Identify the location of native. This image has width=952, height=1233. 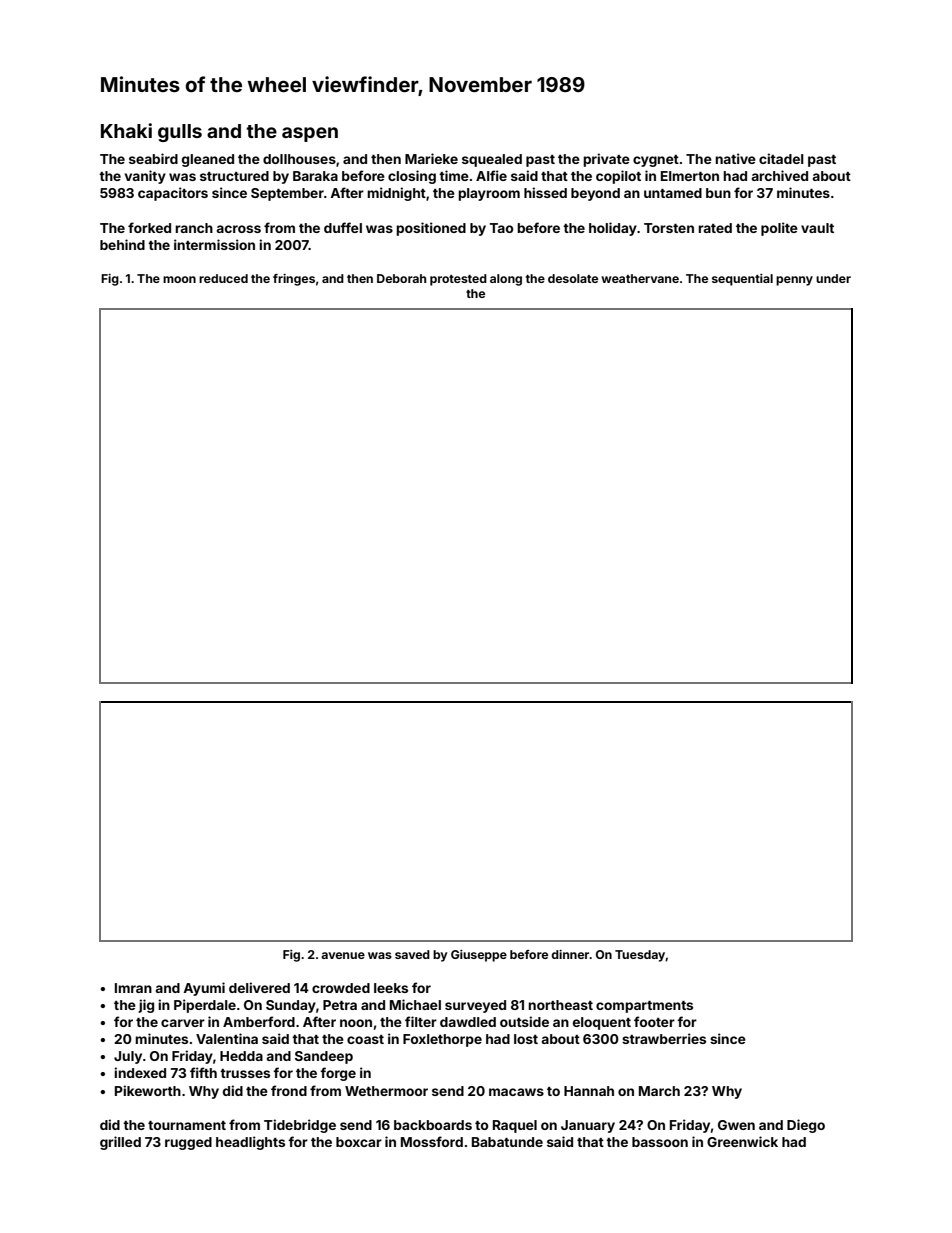
(735, 158).
